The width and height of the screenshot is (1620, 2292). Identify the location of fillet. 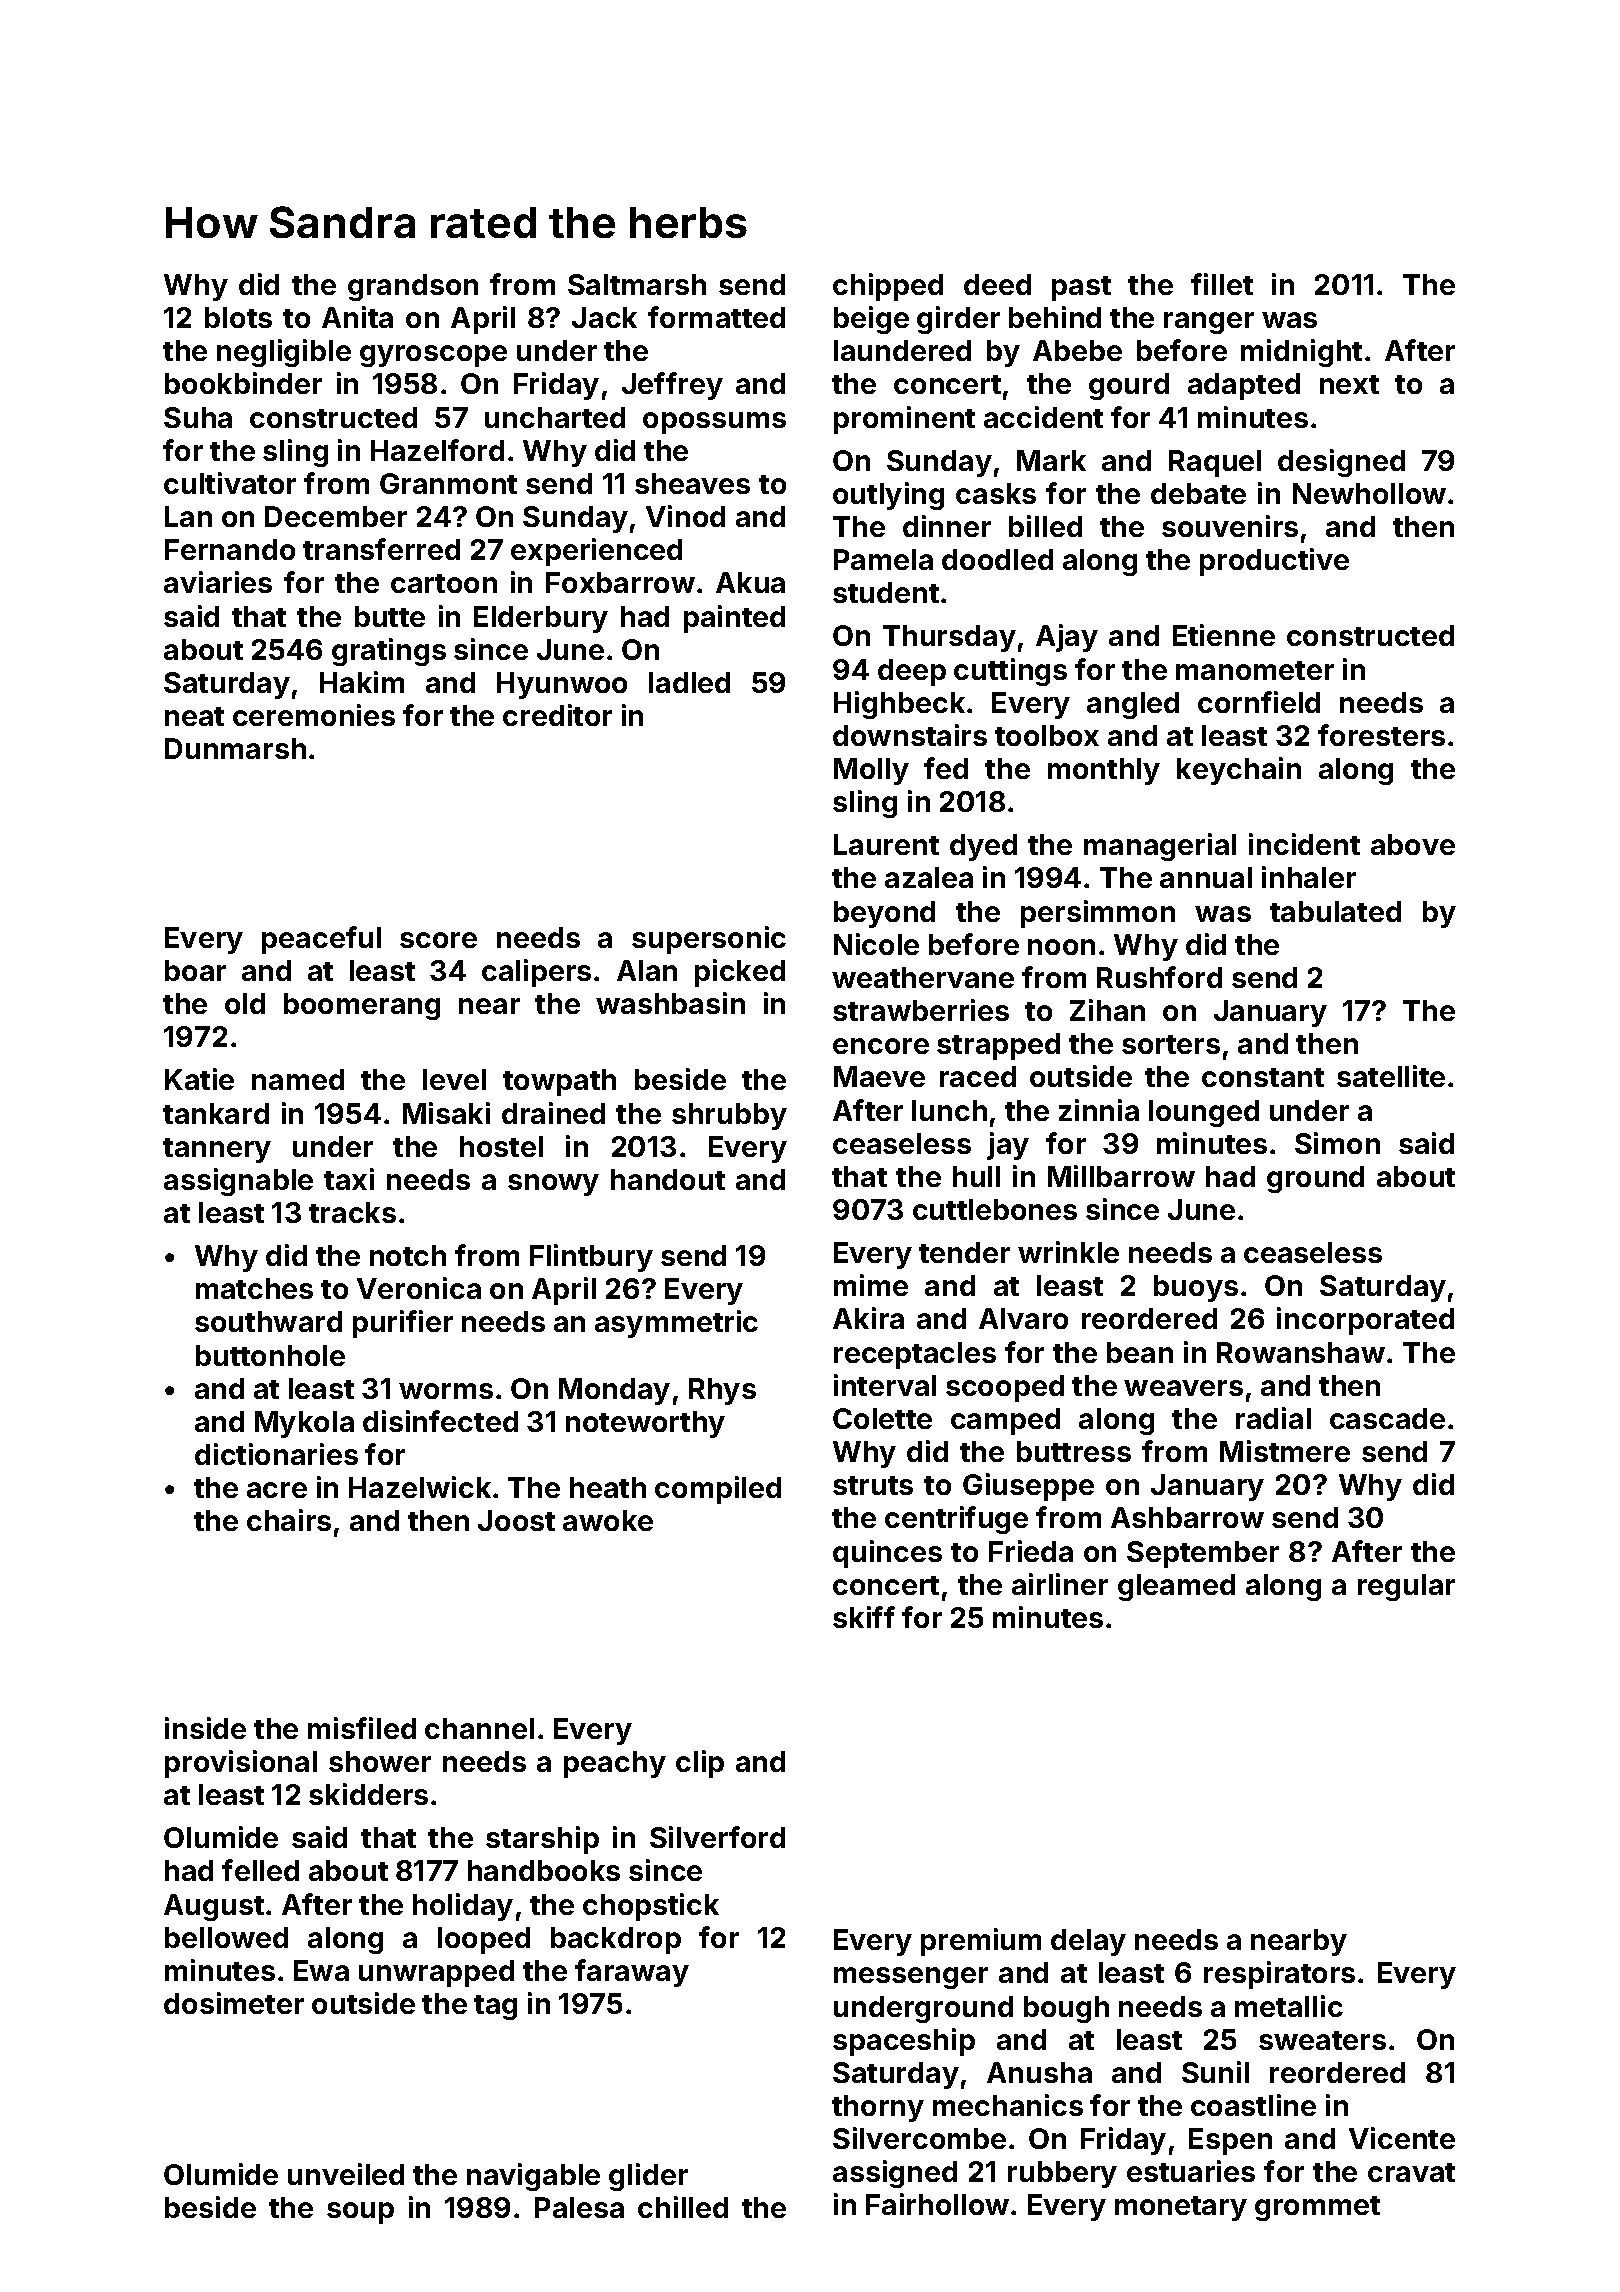
(1222, 284).
